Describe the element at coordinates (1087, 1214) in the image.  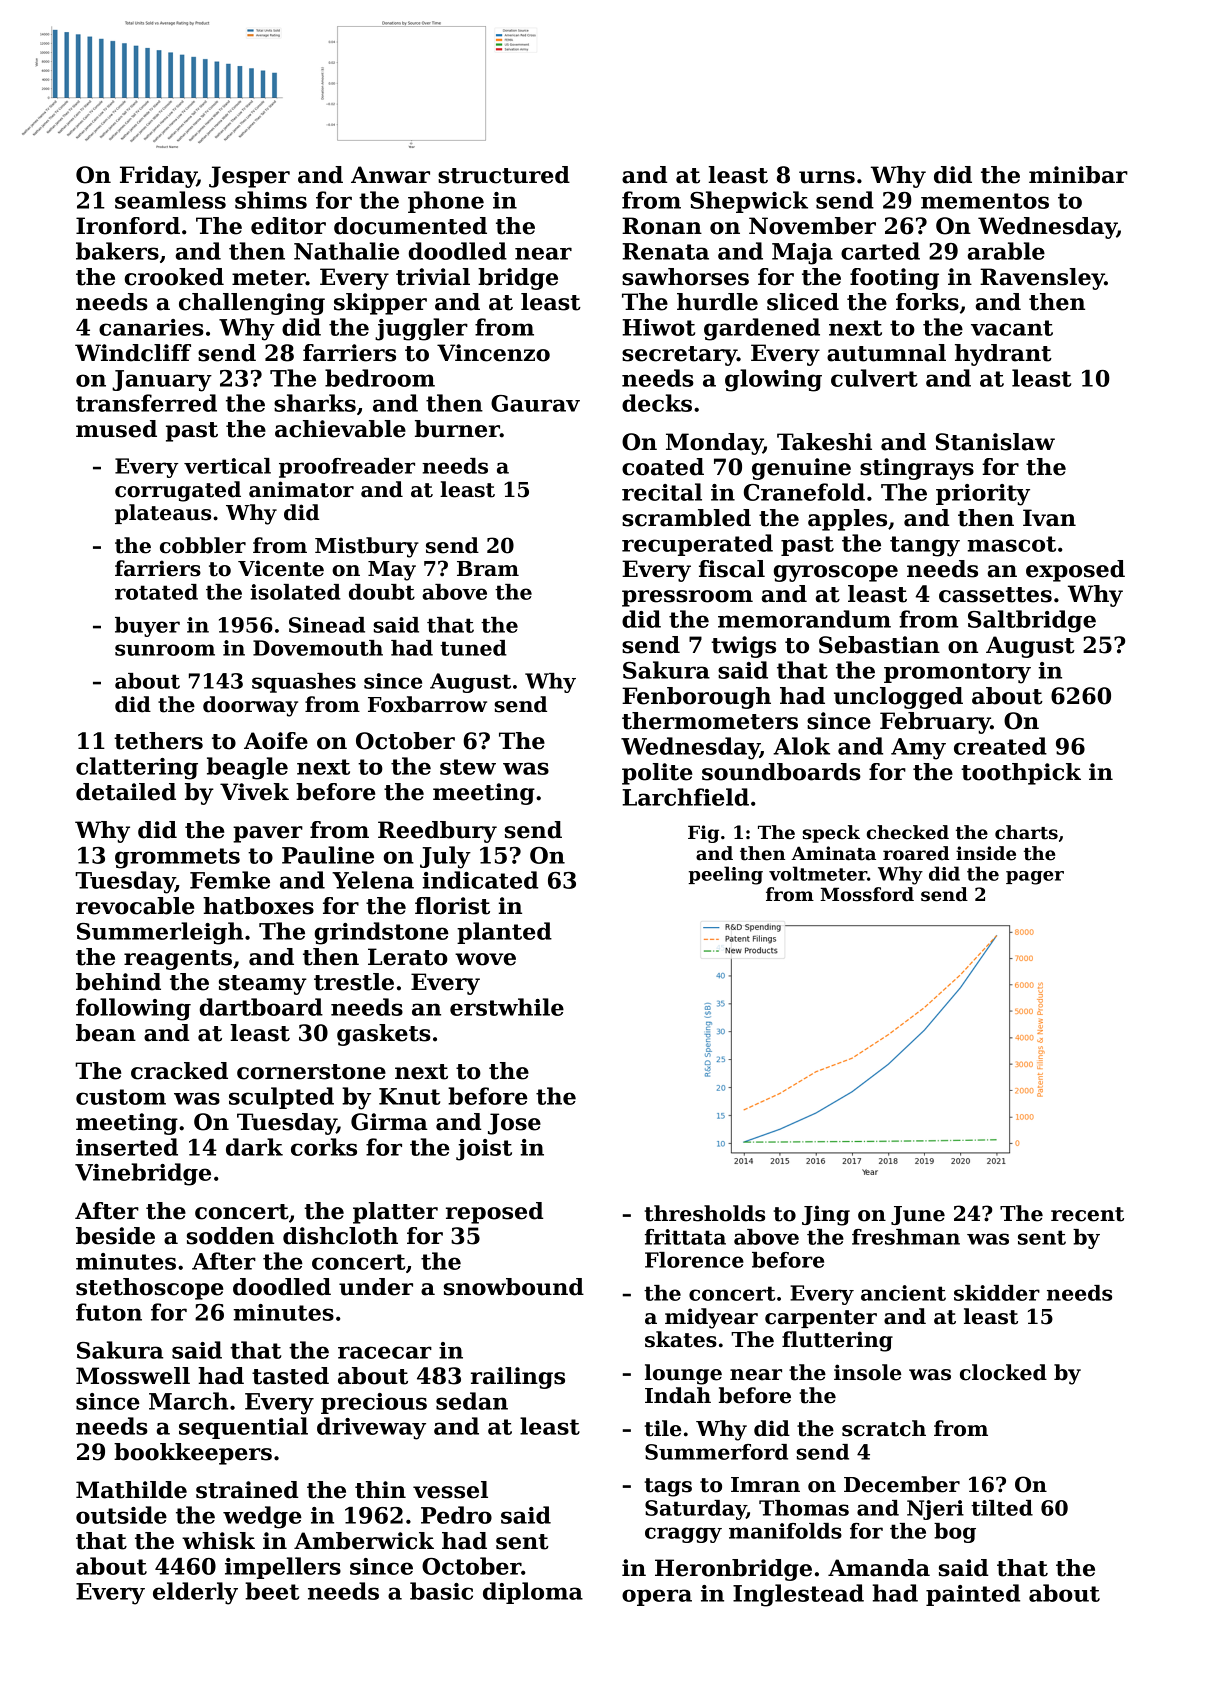
I see `recent` at that location.
